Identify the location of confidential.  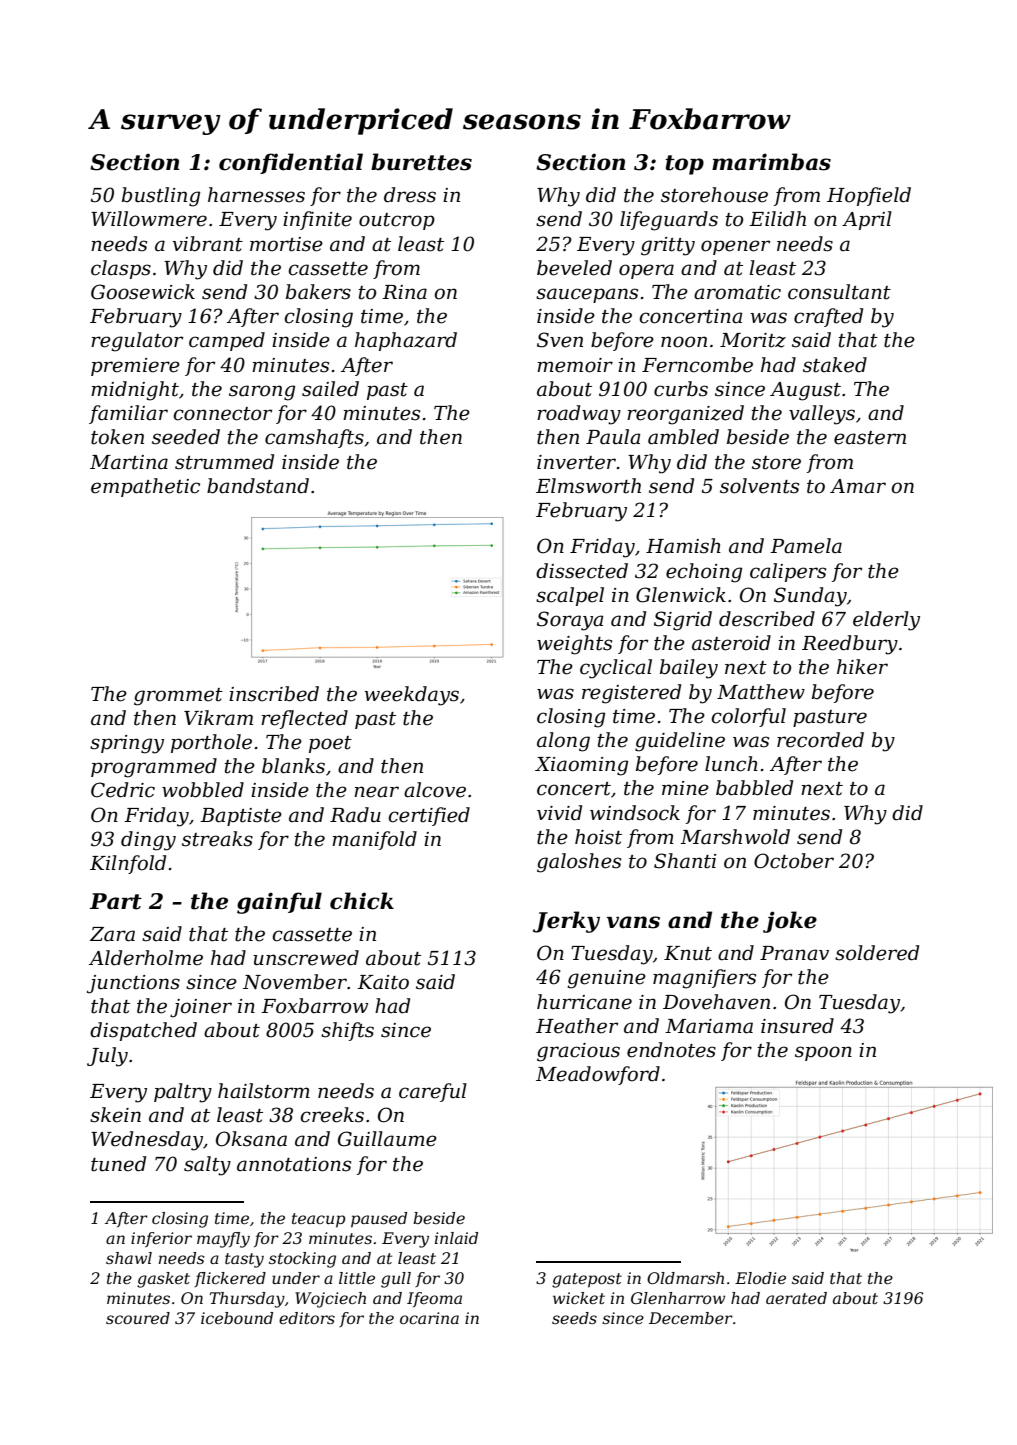
(291, 163).
